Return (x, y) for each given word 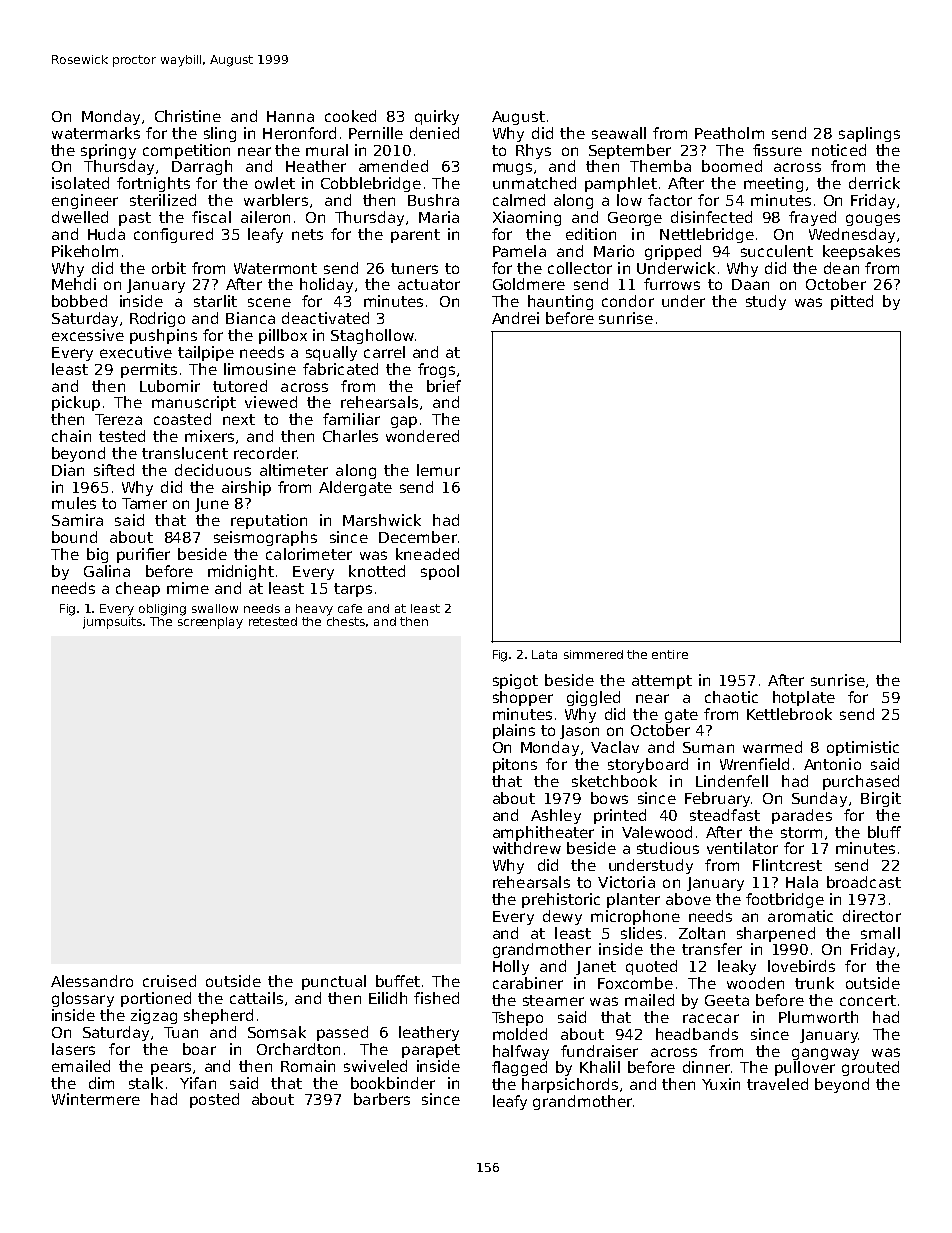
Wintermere (96, 1099)
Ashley (556, 816)
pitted (852, 302)
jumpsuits (112, 623)
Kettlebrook (789, 714)
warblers (276, 200)
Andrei (515, 318)
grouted (870, 1068)
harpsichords (570, 1085)
